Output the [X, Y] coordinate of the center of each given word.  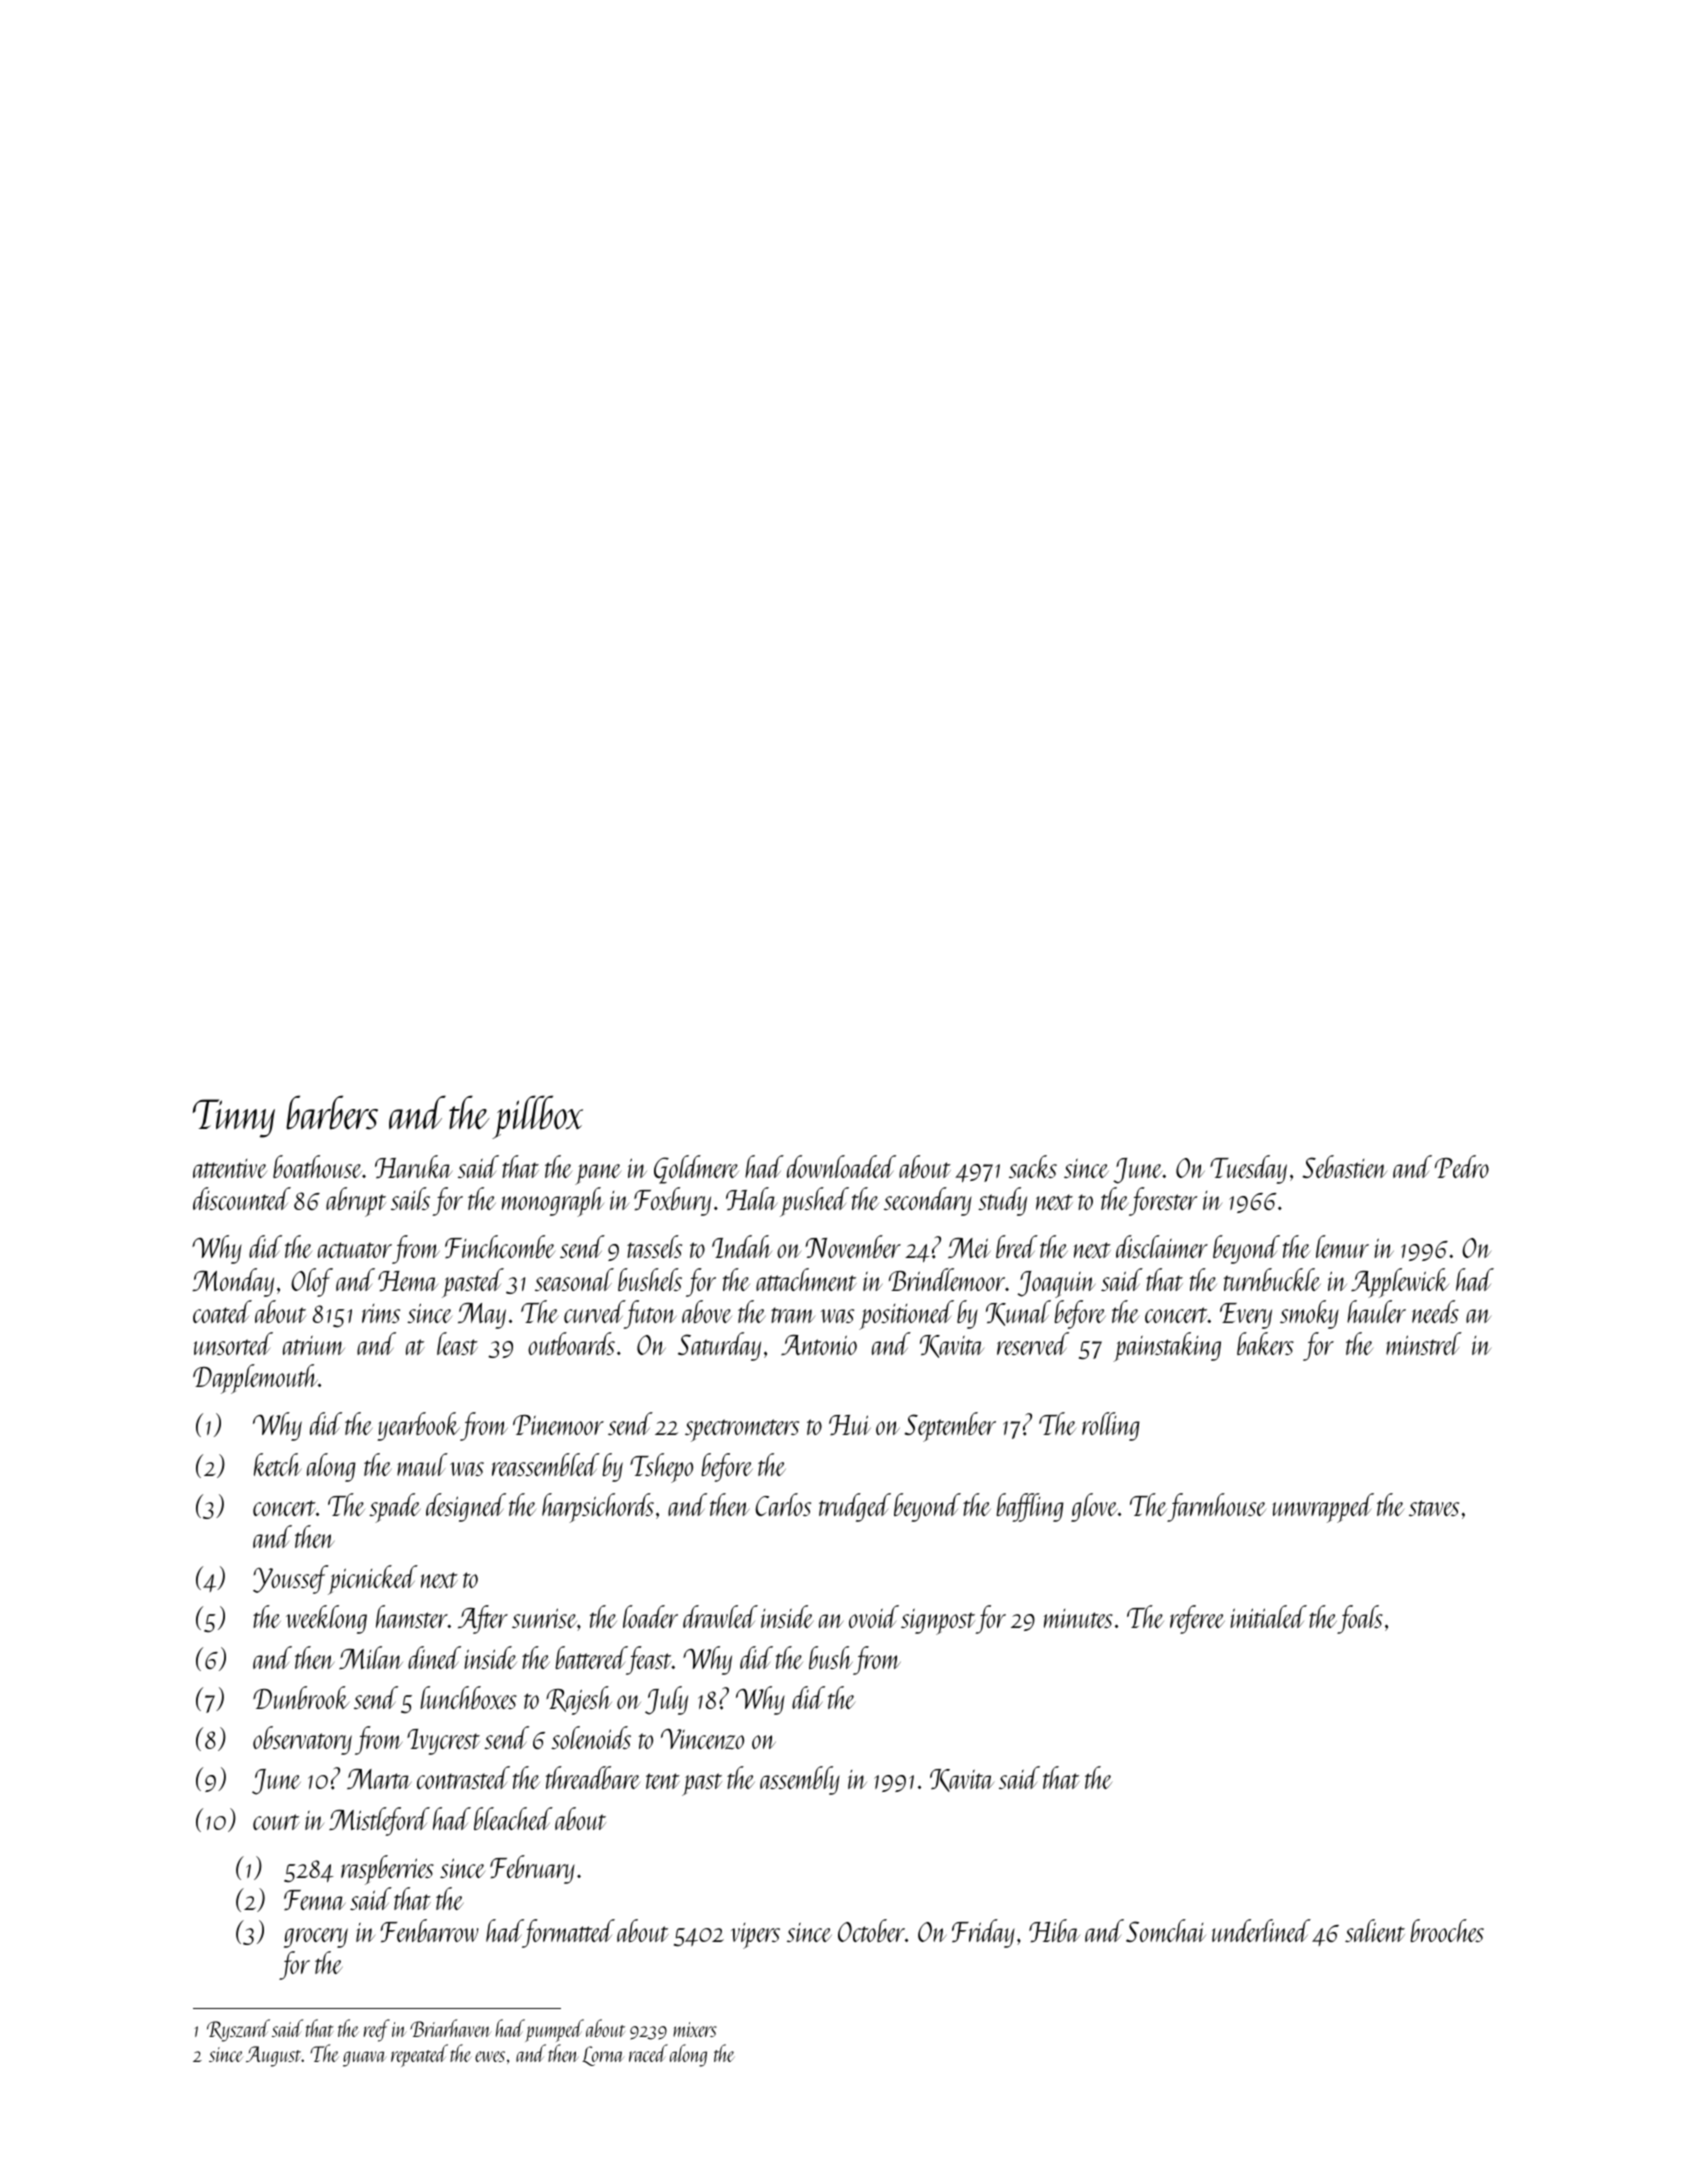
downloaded [841, 1166]
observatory [302, 1740]
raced [648, 2053]
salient [1375, 1930]
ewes [490, 2056]
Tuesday [1248, 1169]
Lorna [603, 2056]
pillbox [537, 1117]
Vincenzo [702, 1738]
